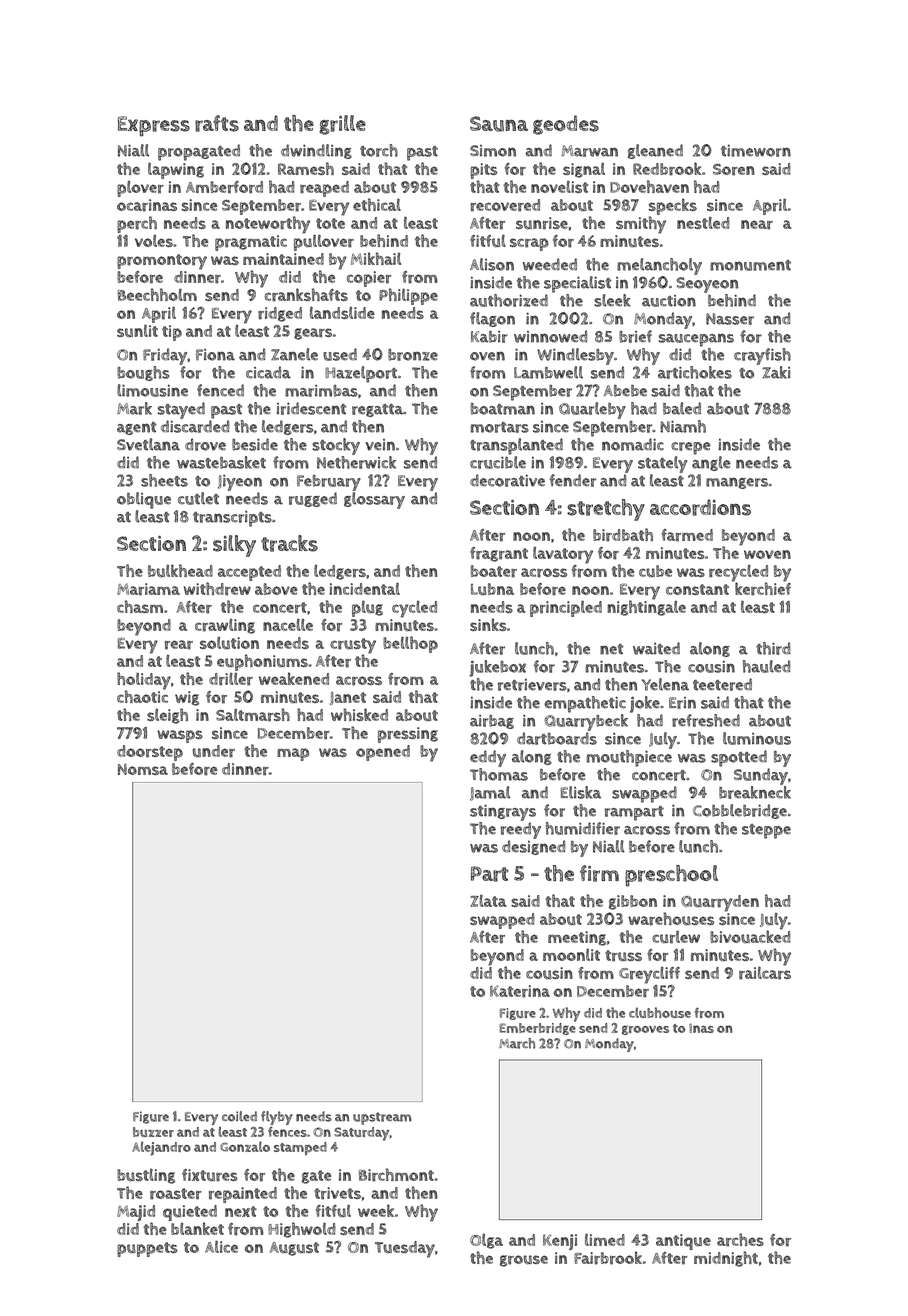 This page has height=1316, width=908. Describe the element at coordinates (488, 901) in the page. I see `Zlata` at that location.
